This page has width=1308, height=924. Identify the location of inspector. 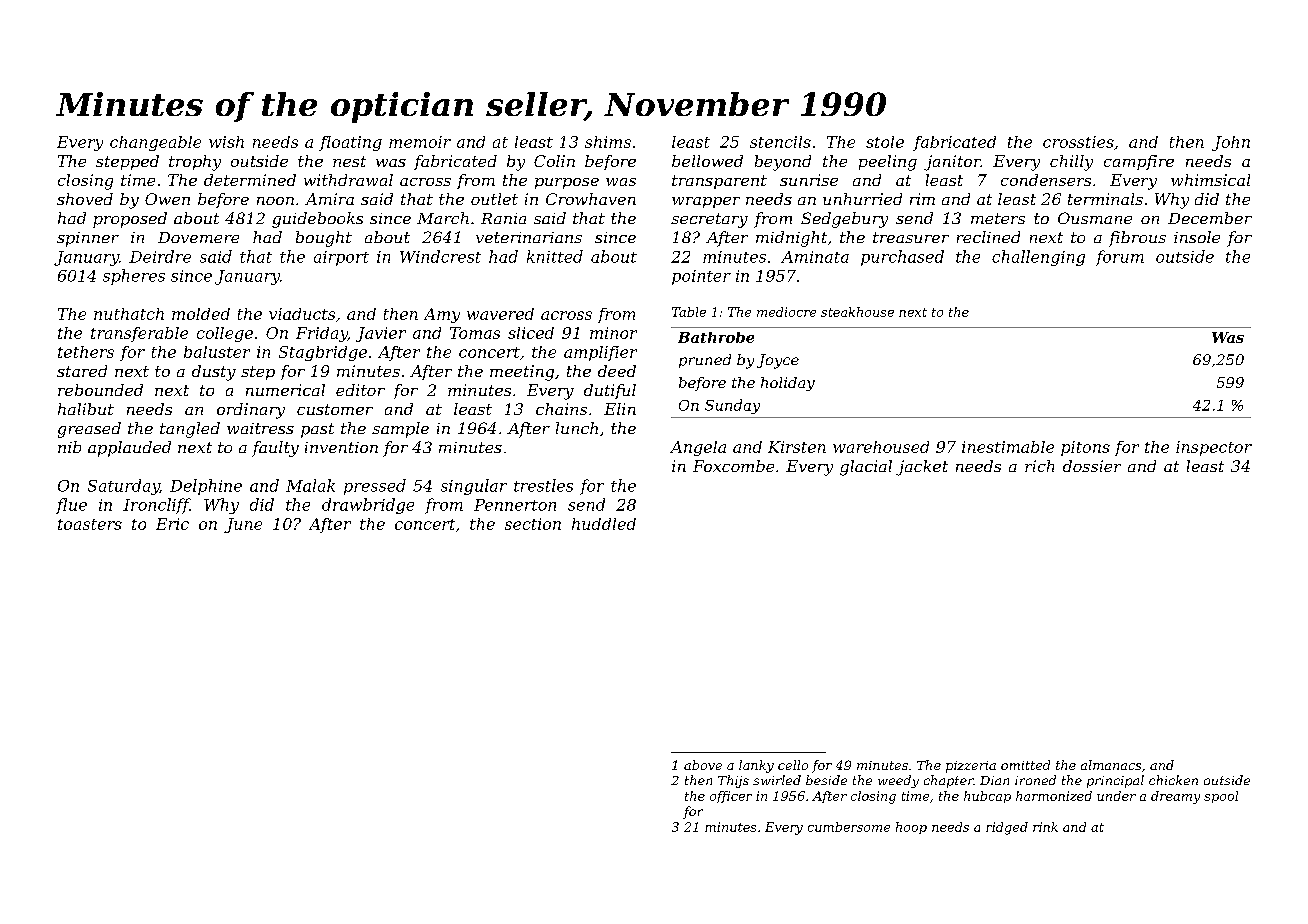
(1214, 448).
